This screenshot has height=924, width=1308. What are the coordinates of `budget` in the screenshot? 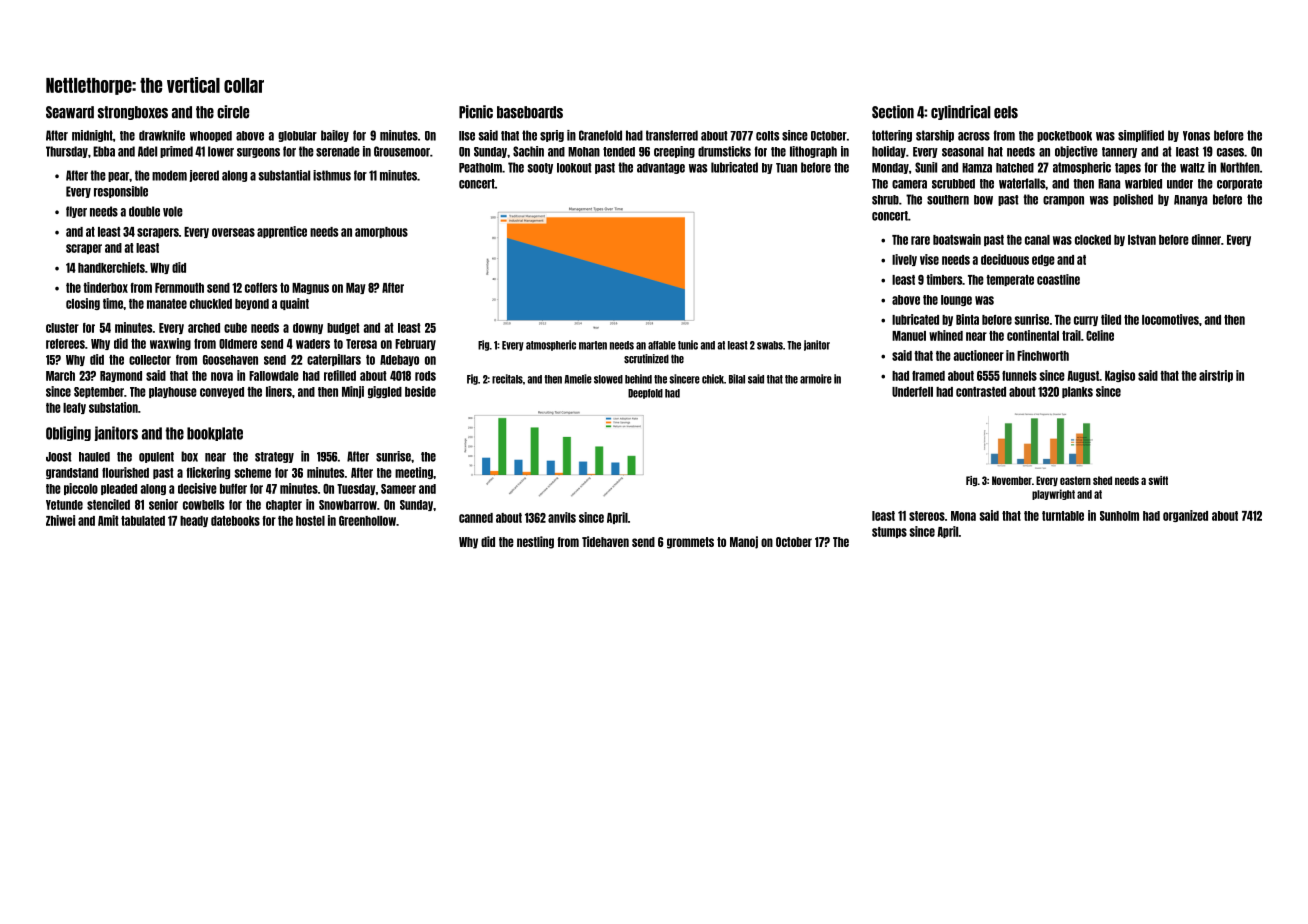 It's located at (343, 328).
